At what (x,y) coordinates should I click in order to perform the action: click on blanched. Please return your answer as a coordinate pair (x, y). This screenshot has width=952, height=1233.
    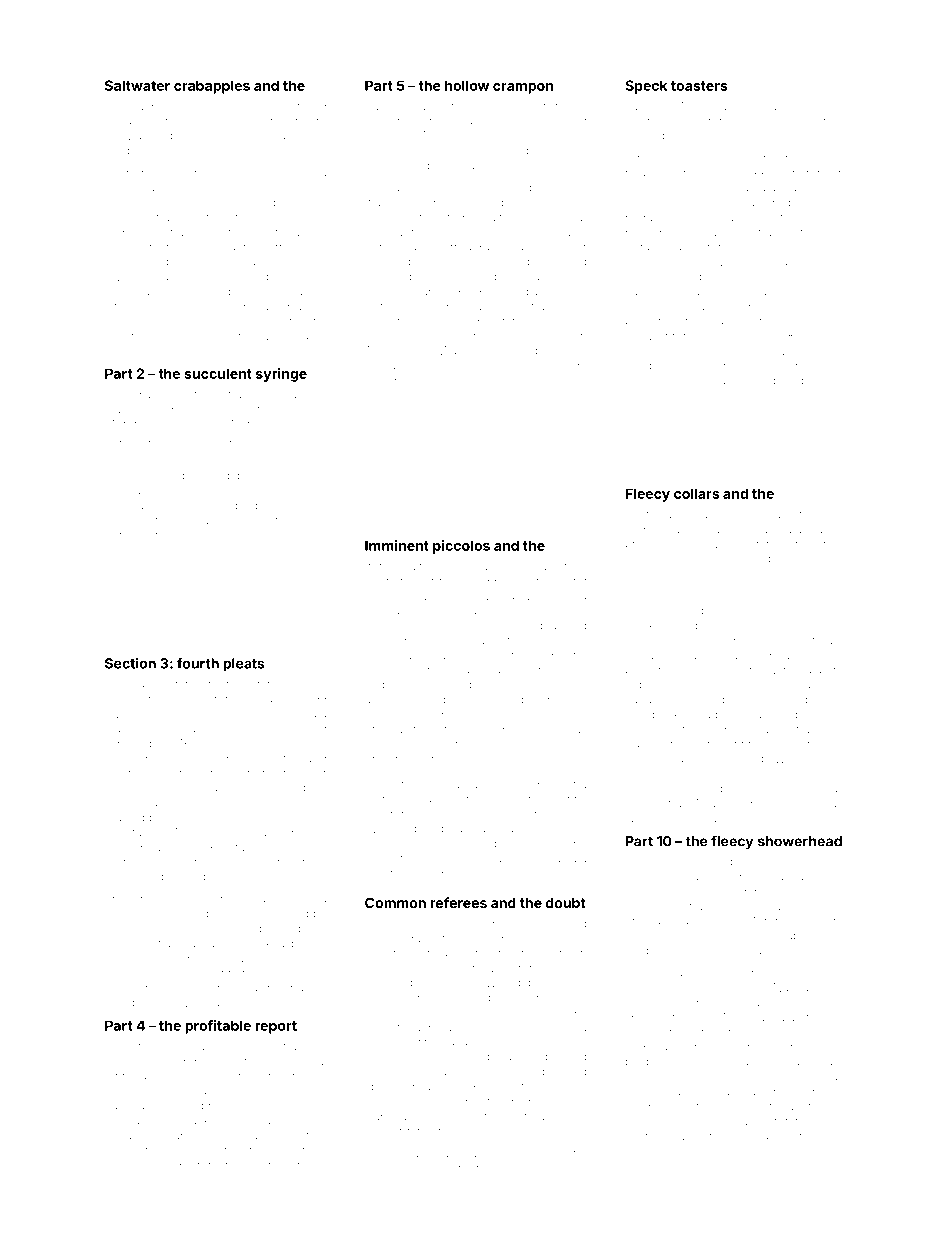
    Looking at the image, I should click on (735, 1136).
